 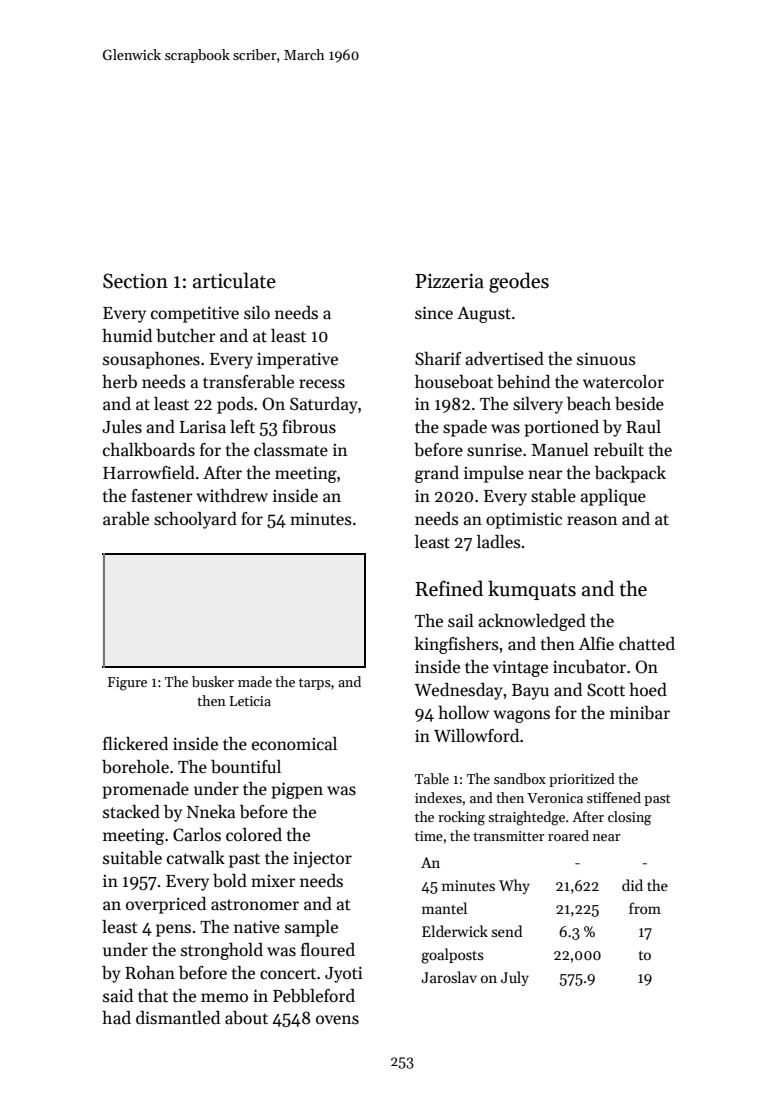 What do you see at coordinates (127, 684) in the screenshot?
I see `Figure` at bounding box center [127, 684].
